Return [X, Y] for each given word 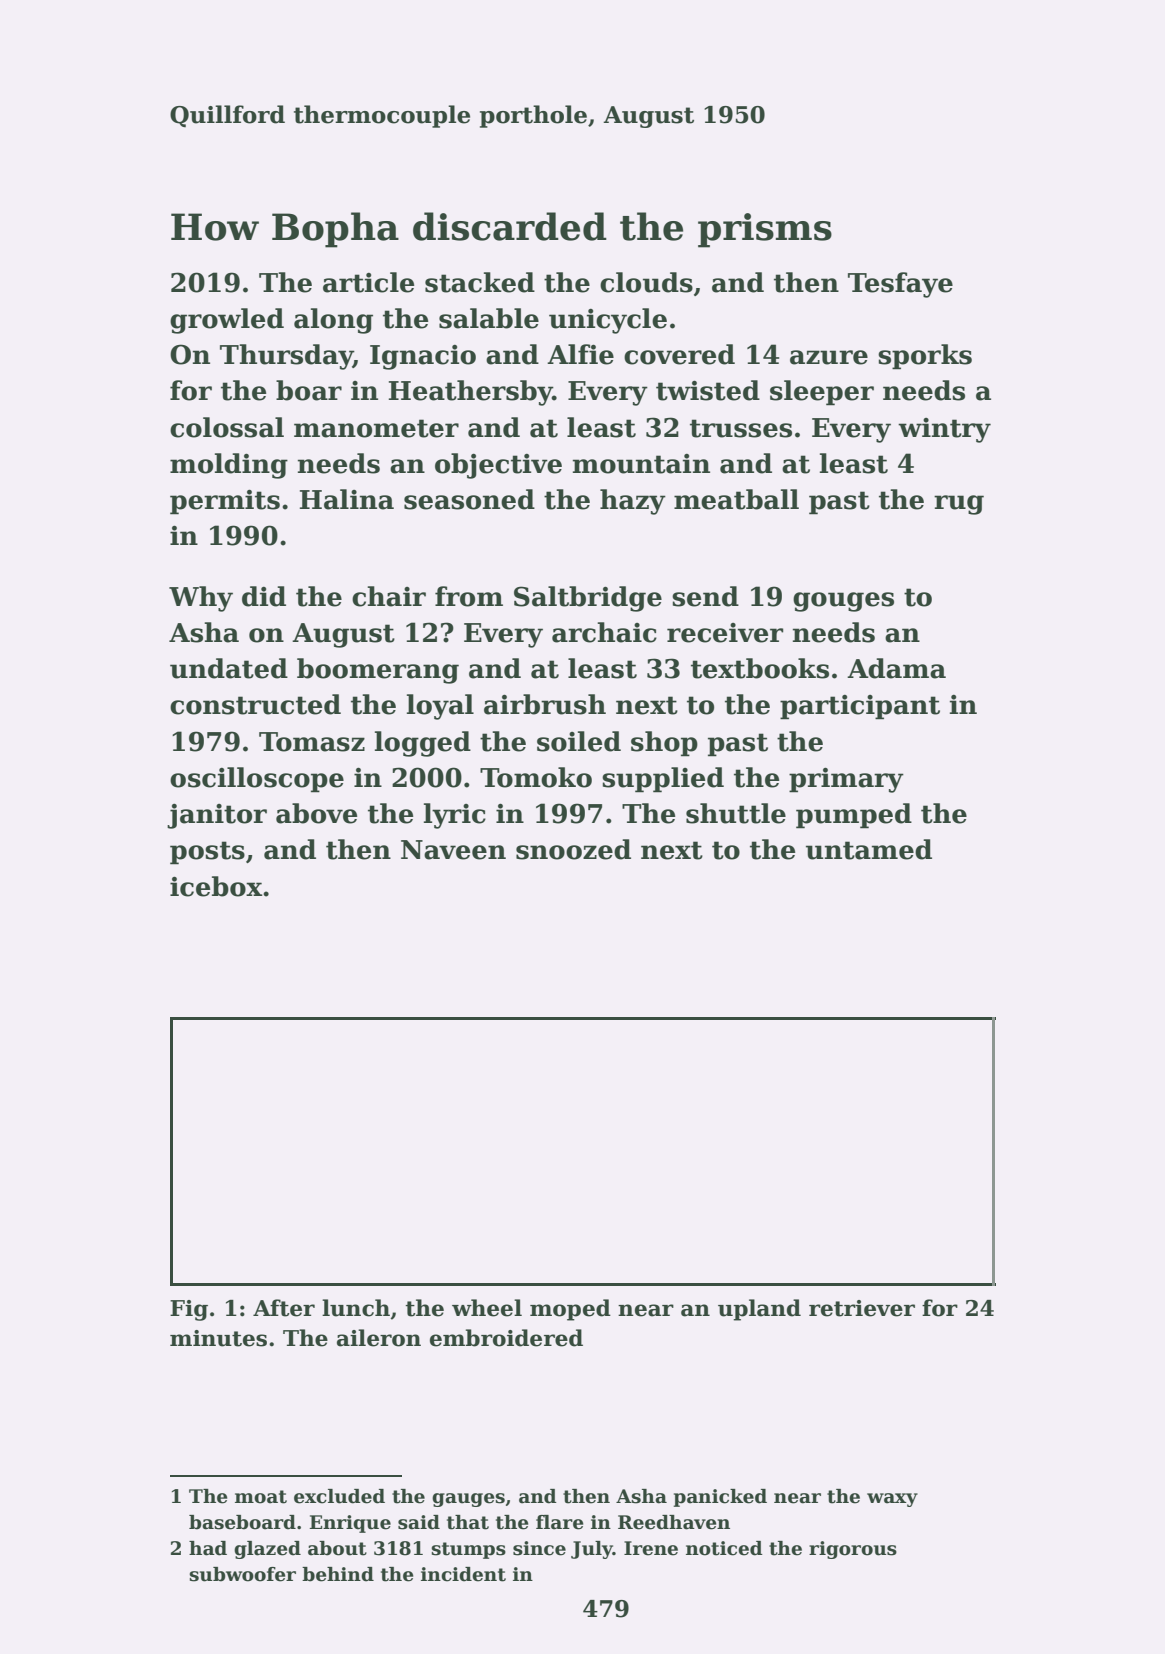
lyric [455, 816]
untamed [869, 849]
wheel [487, 1308]
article [368, 282]
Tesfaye [900, 285]
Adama [896, 668]
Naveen [453, 850]
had [208, 1548]
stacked [480, 282]
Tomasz [312, 742]
